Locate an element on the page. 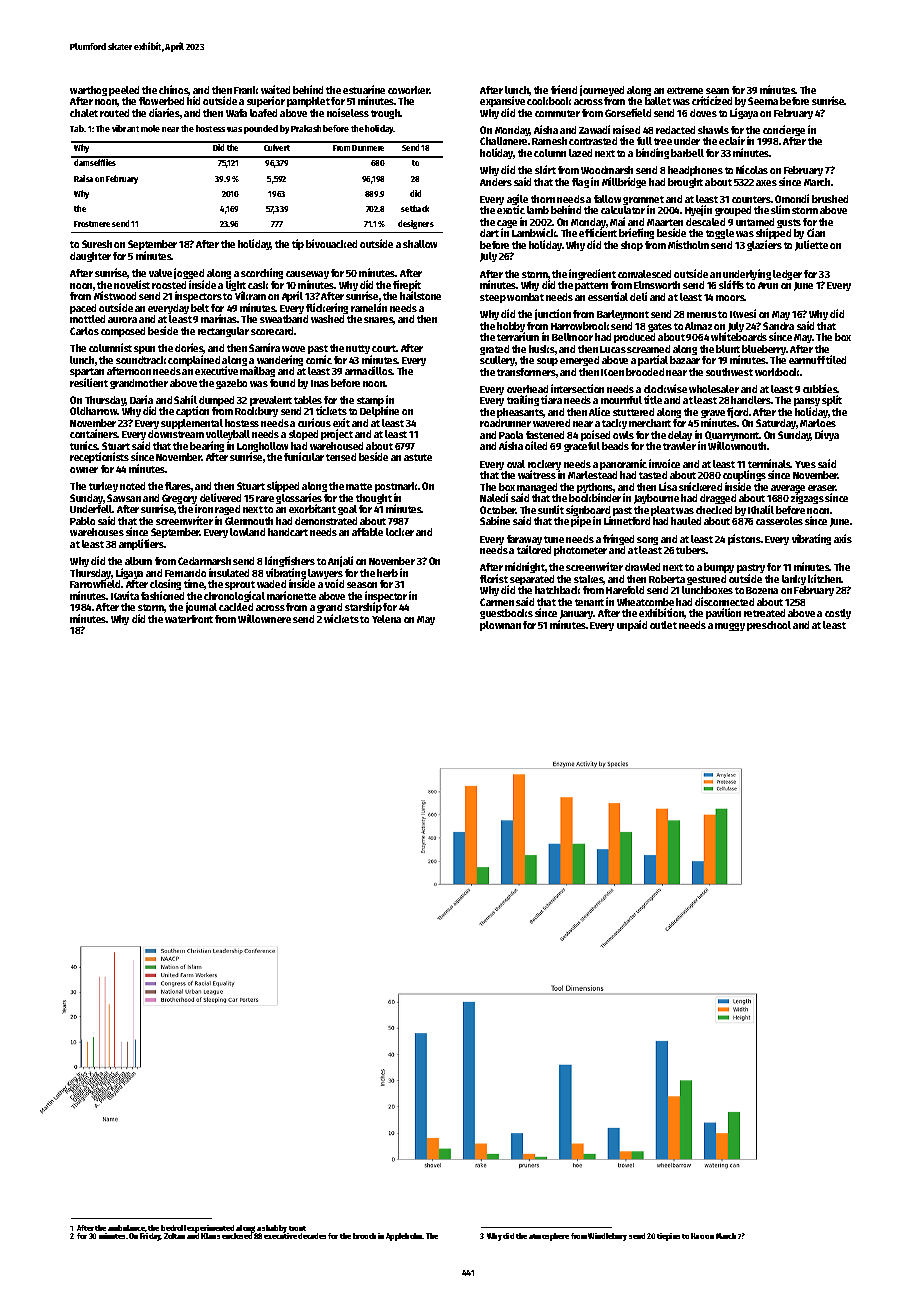 The height and width of the document is (1314, 924). found is located at coordinates (282, 383).
